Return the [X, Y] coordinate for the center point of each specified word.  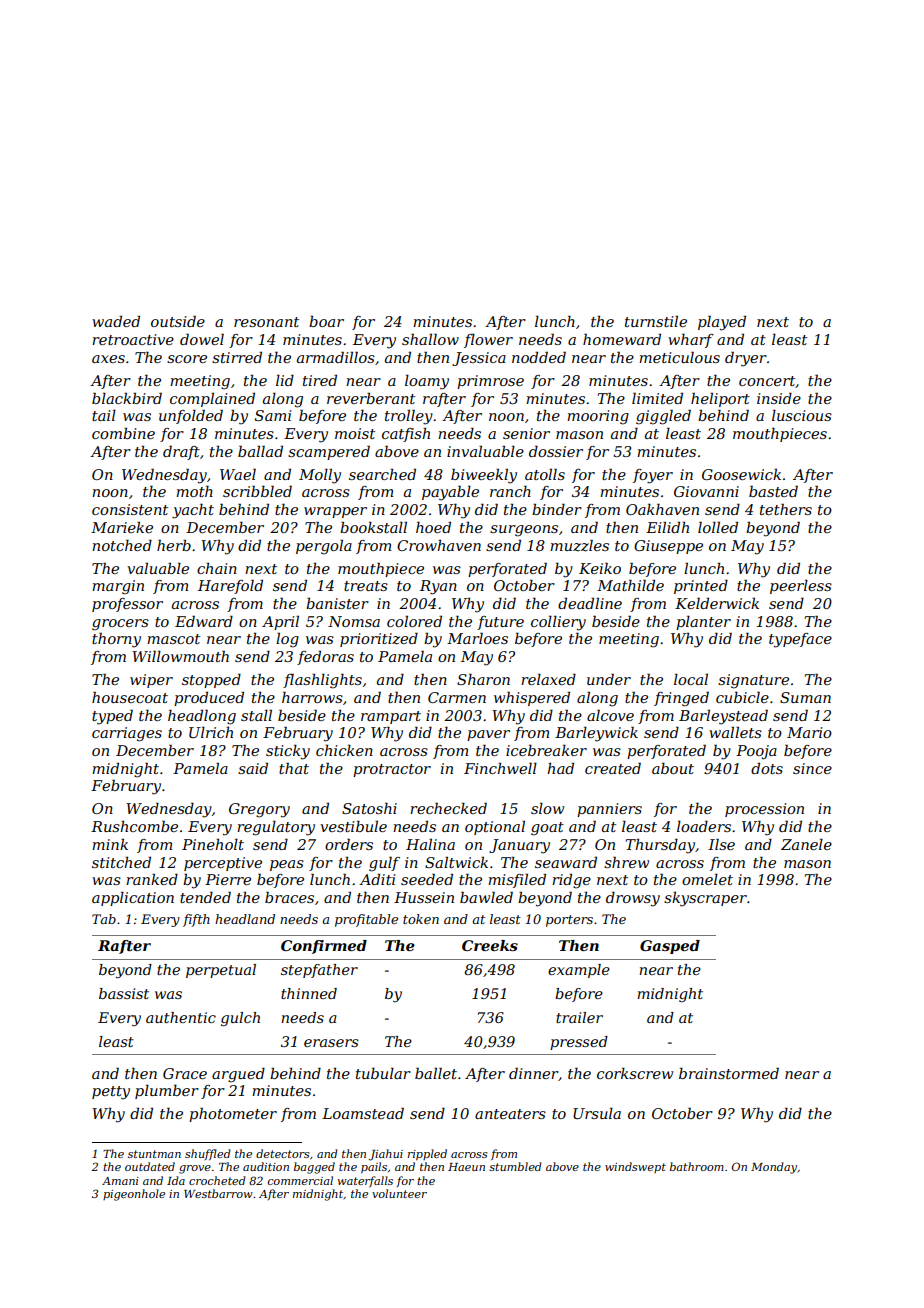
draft [181, 452]
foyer [653, 476]
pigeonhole [134, 1195]
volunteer [399, 1193]
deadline [590, 603]
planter [703, 623]
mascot [173, 639]
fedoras [325, 658]
